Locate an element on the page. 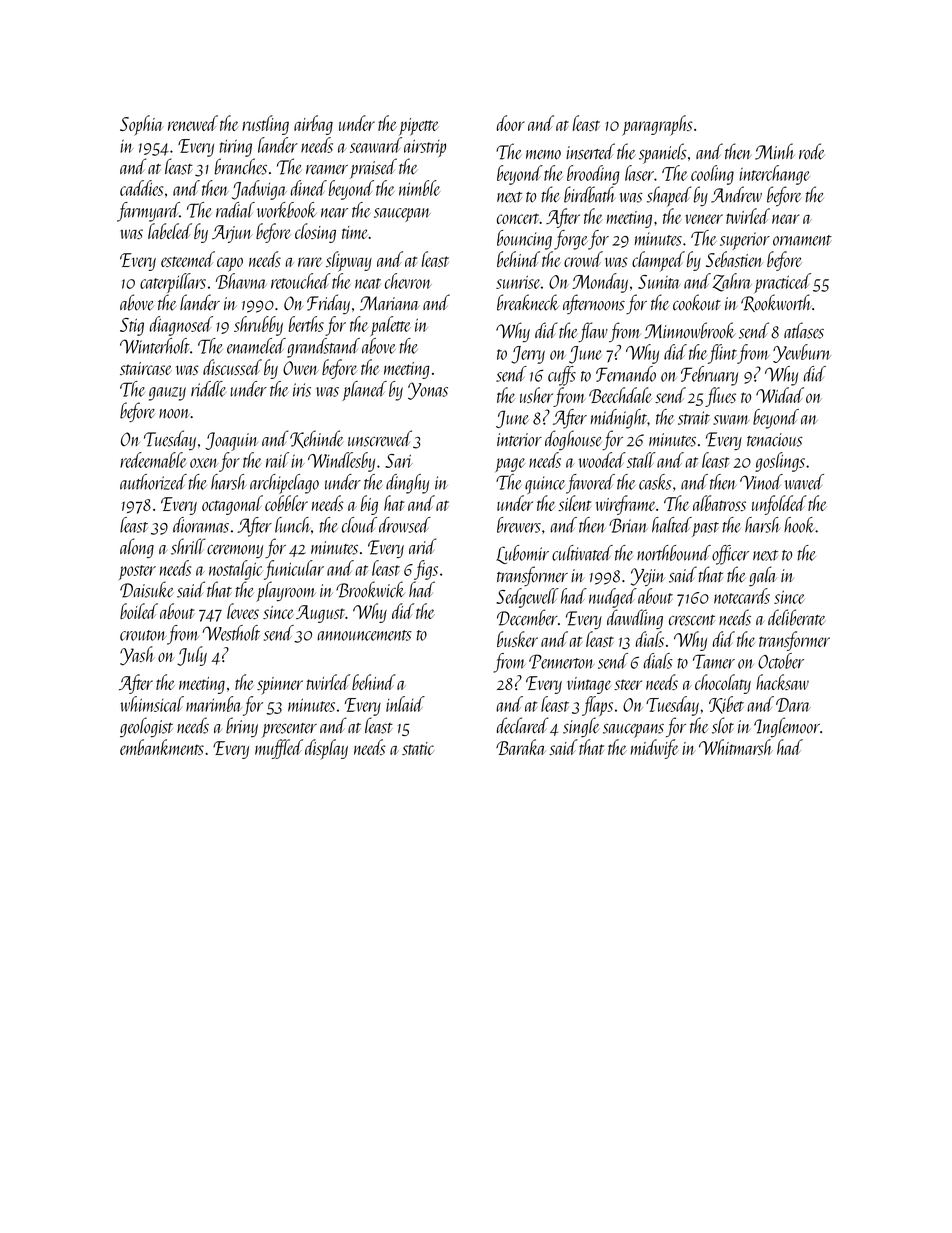  quince is located at coordinates (545, 485).
